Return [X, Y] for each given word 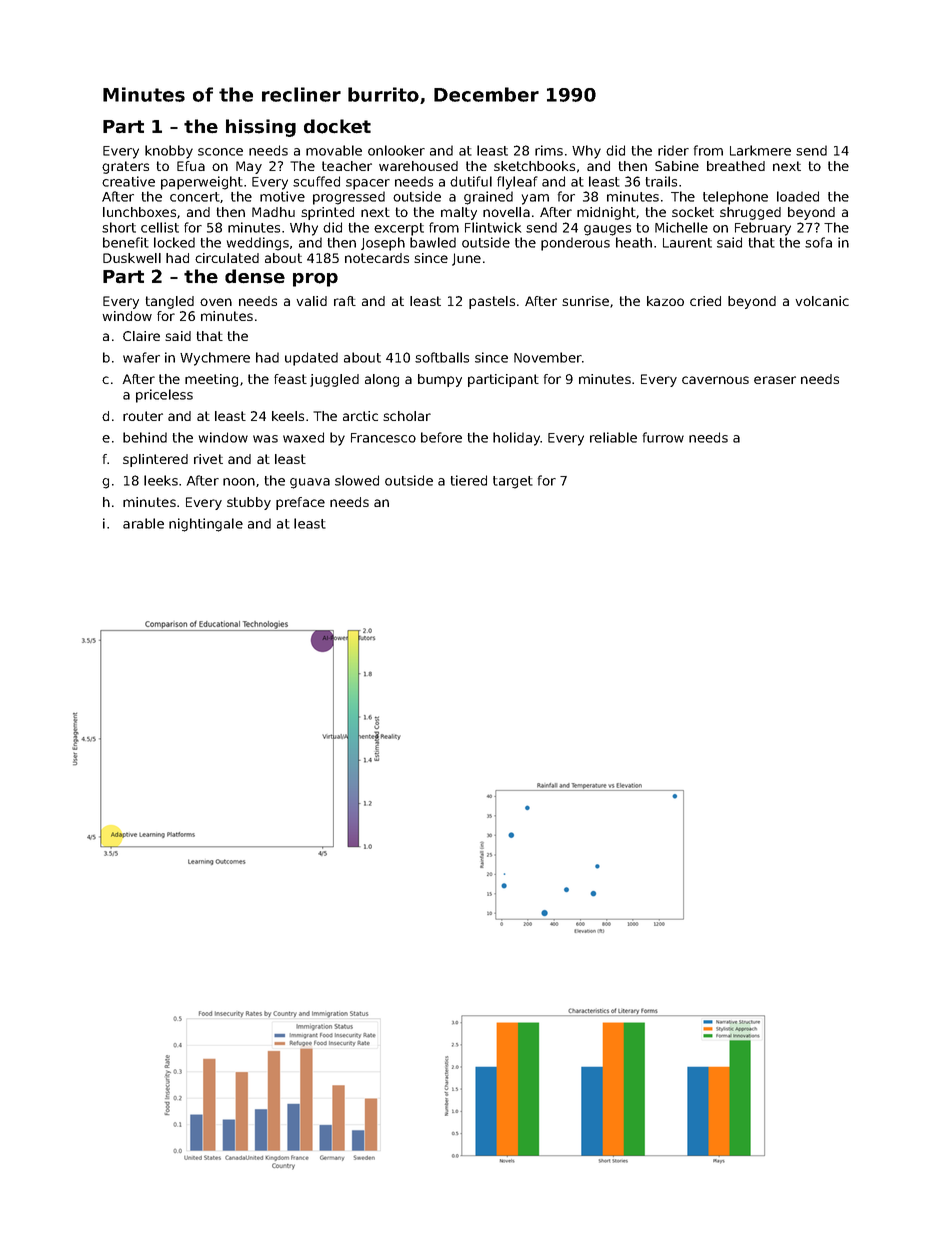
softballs [442, 357]
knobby [169, 152]
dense [255, 276]
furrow [663, 437]
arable [143, 523]
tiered [469, 480]
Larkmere [760, 150]
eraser [775, 380]
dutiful [471, 181]
